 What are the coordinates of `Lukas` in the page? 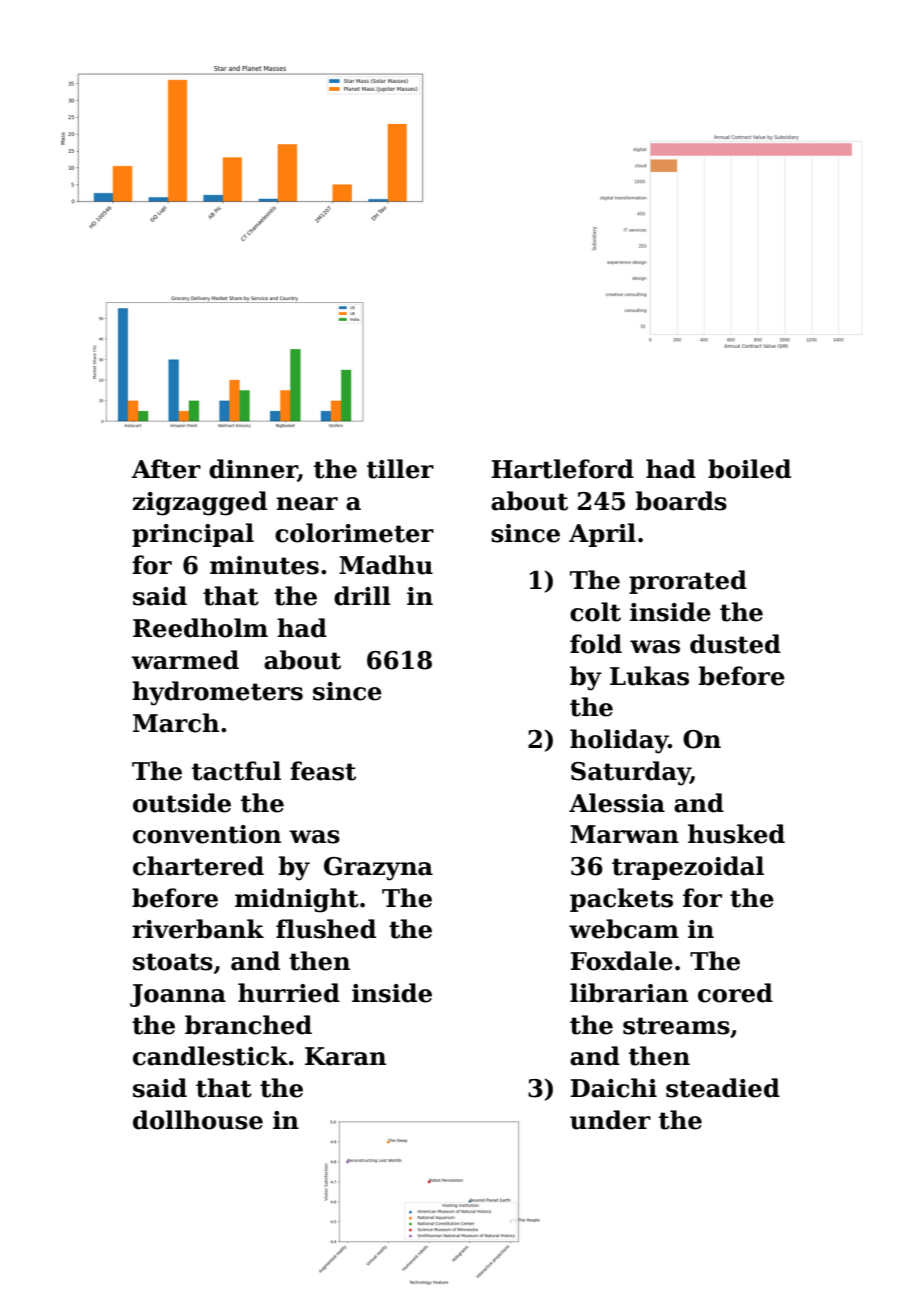 It's located at (649, 676).
